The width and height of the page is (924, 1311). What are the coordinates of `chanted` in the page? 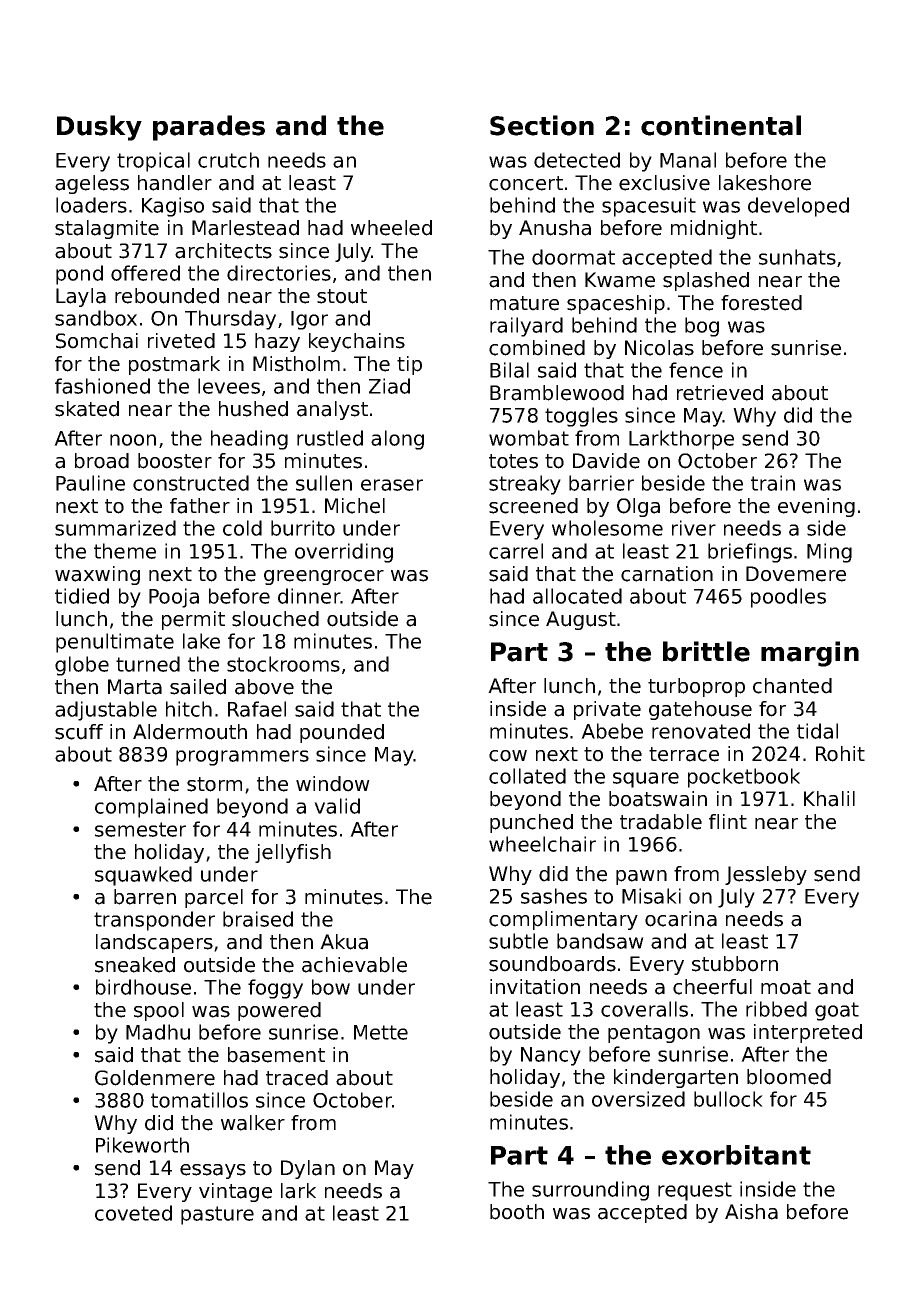 It's located at (792, 686).
